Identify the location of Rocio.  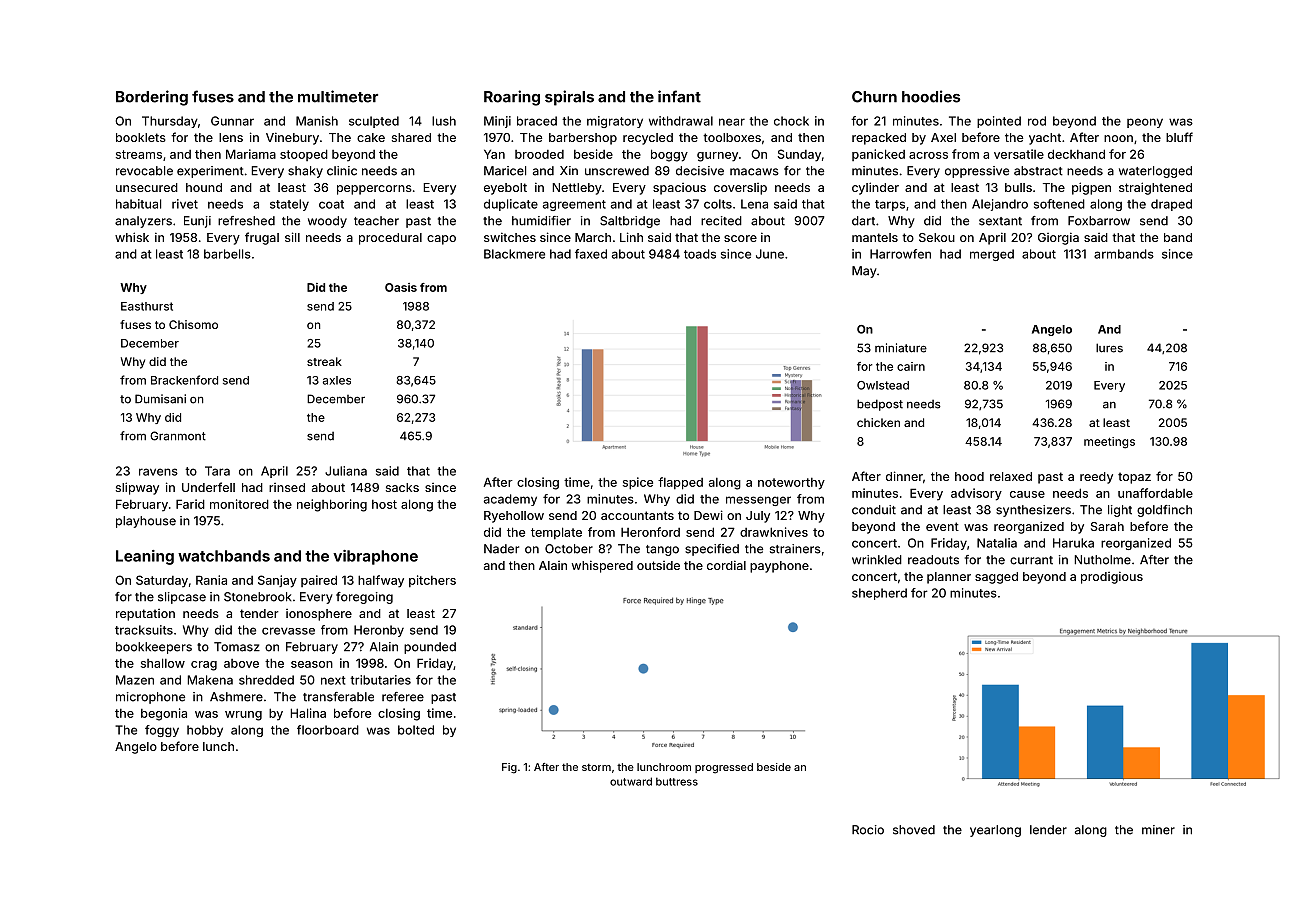
(868, 830).
